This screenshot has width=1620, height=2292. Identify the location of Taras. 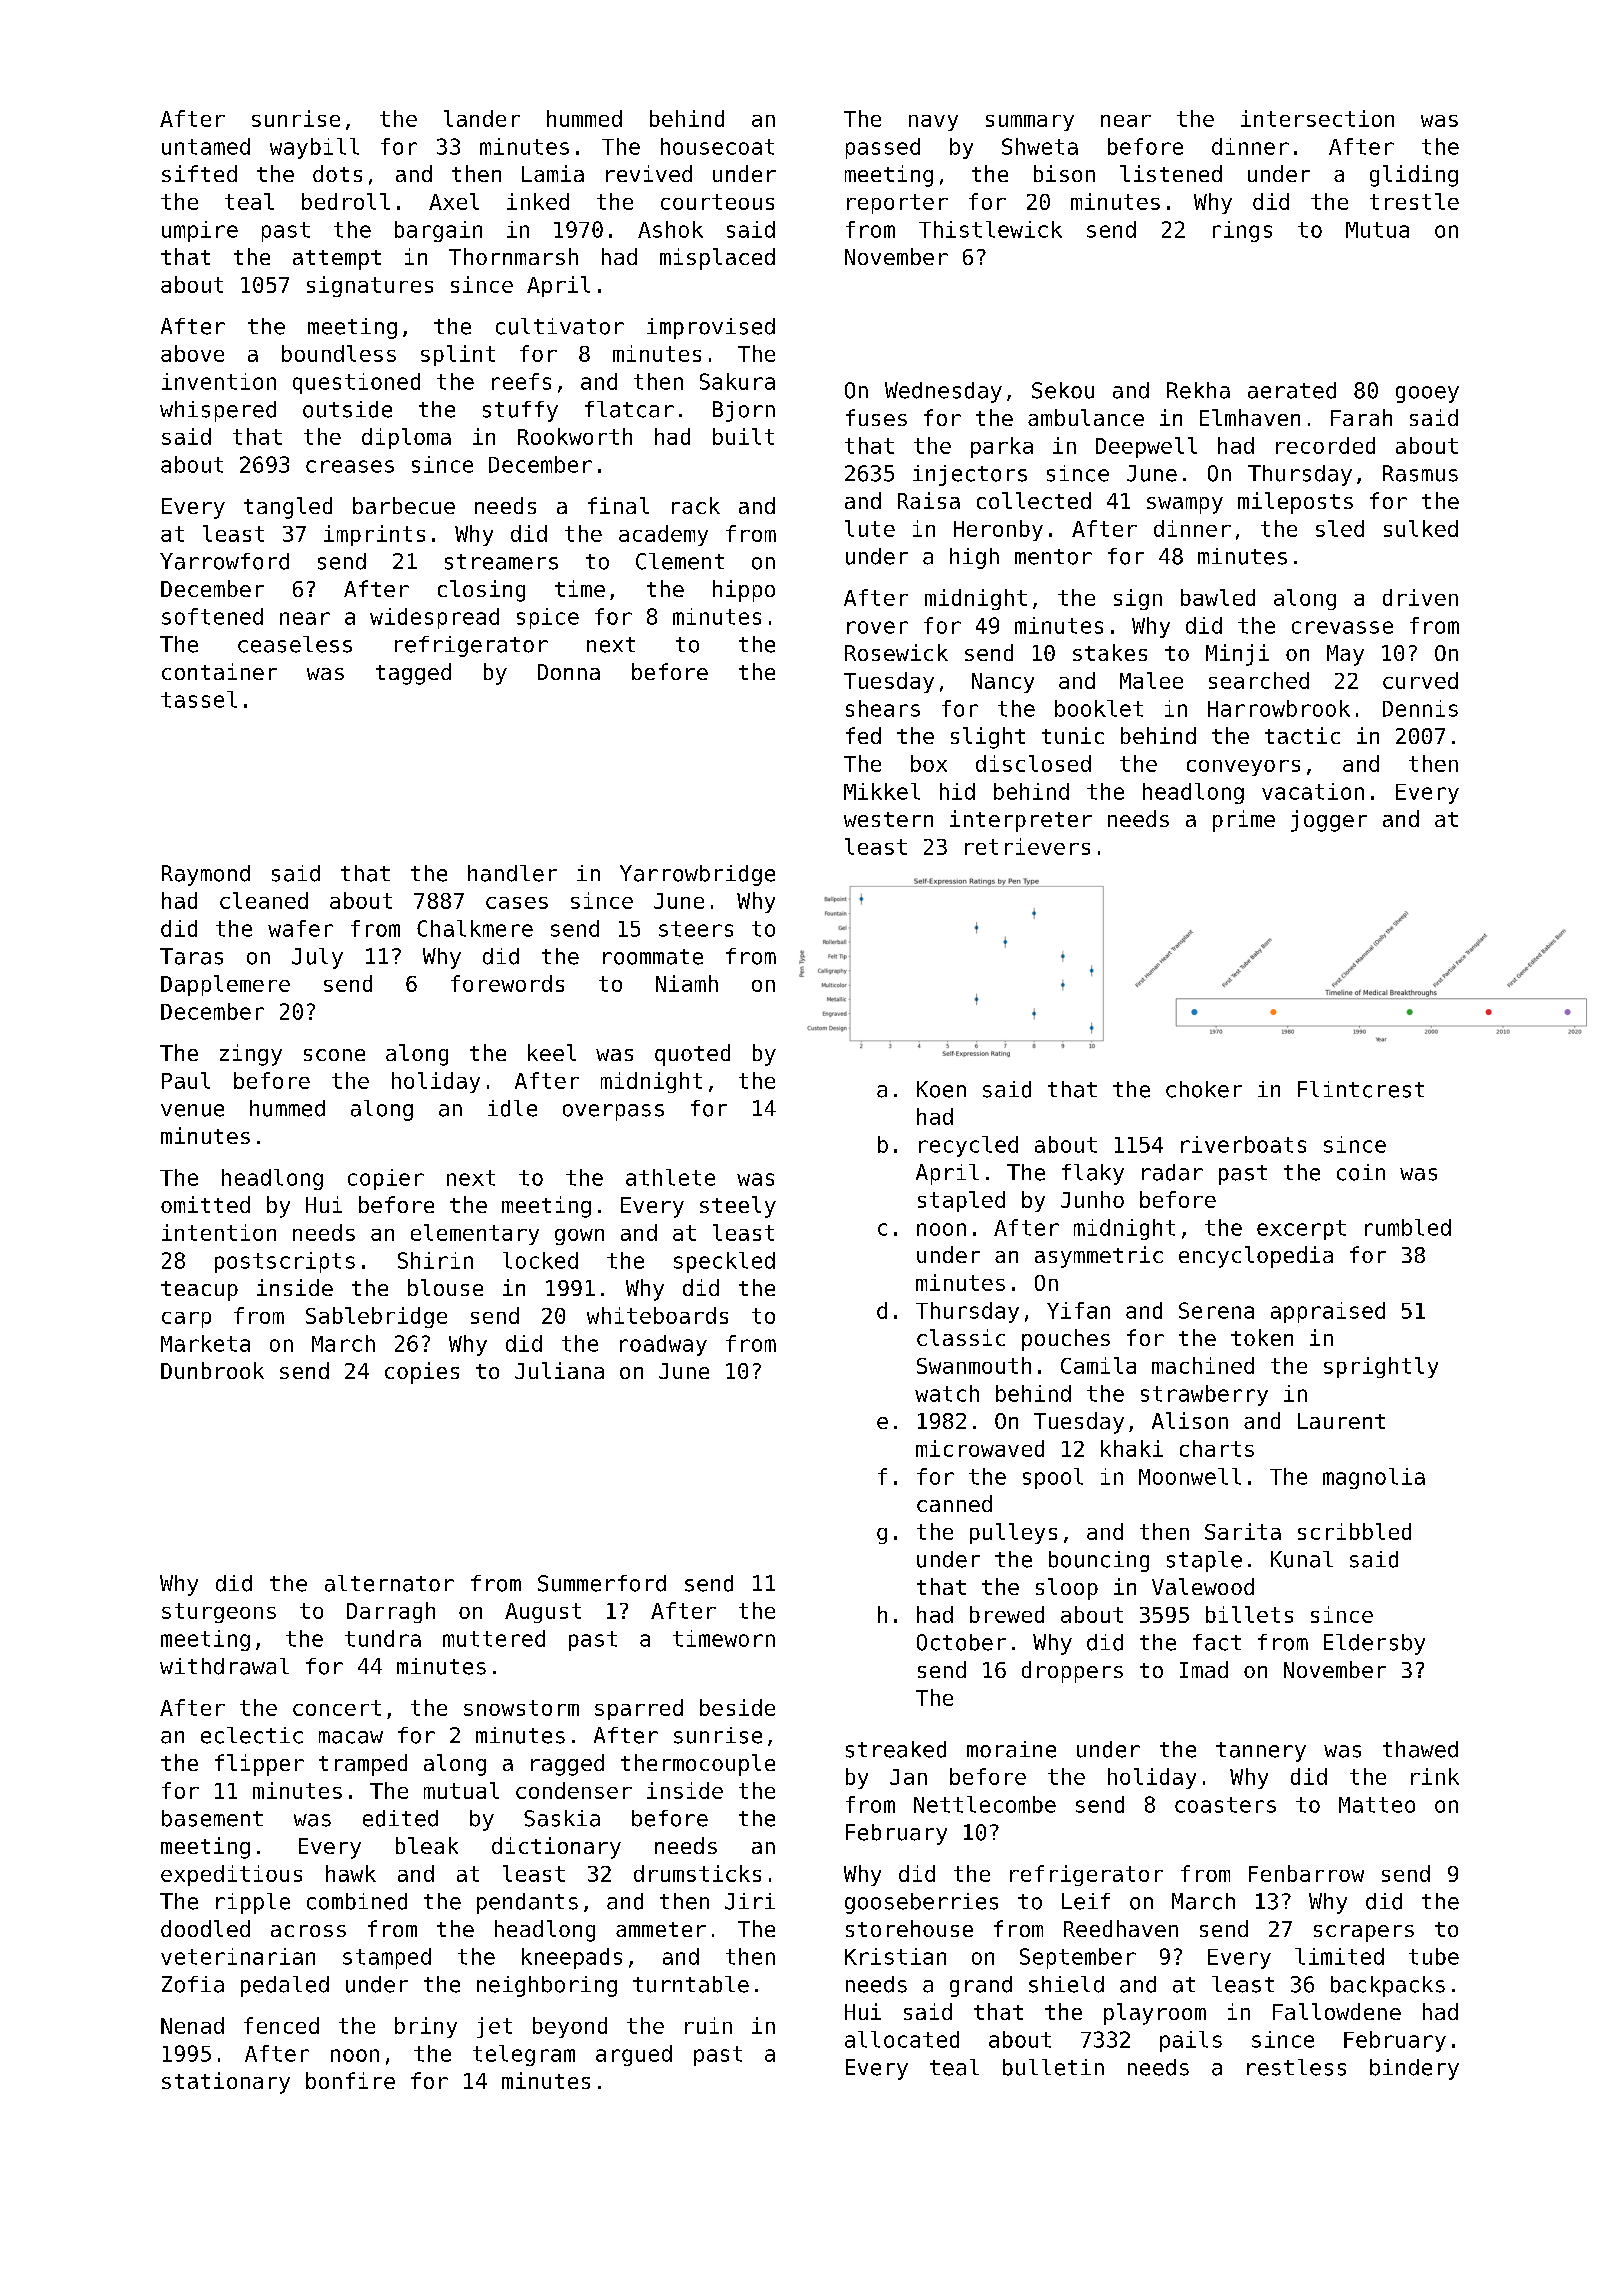
(191, 956).
